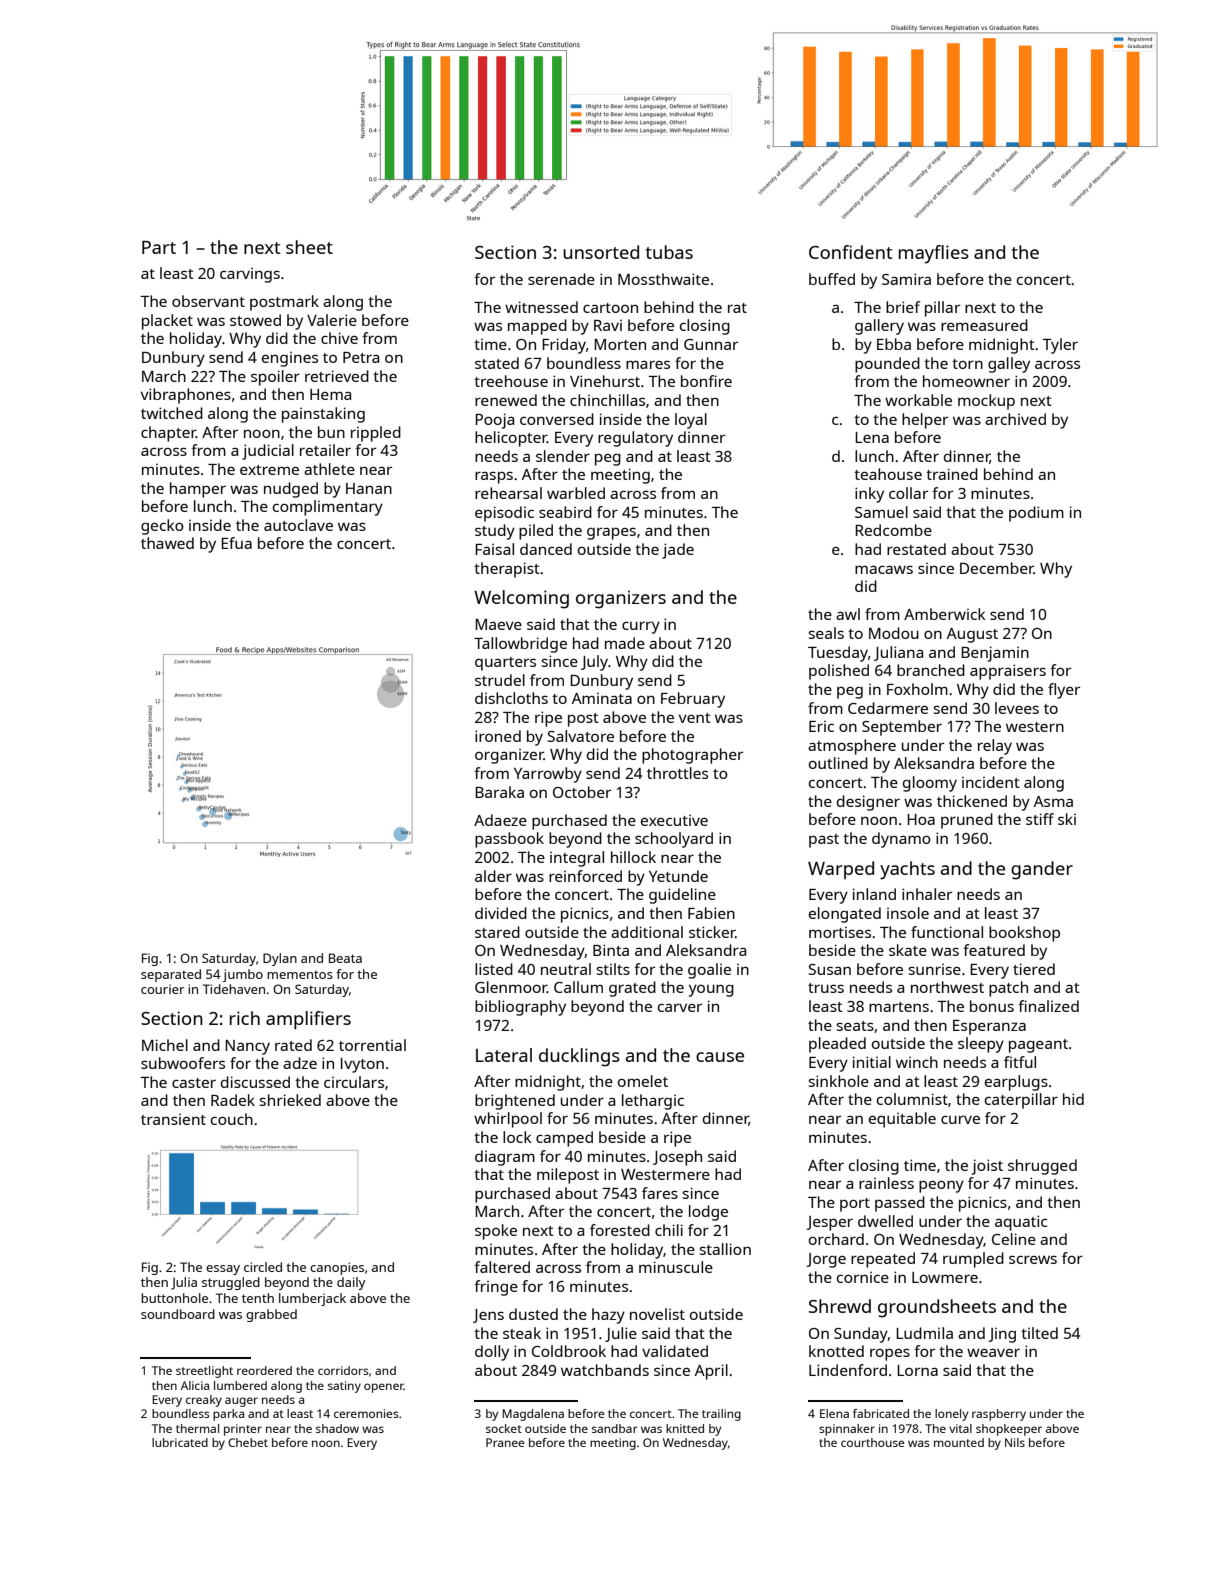 The image size is (1227, 1588). What do you see at coordinates (250, 275) in the screenshot?
I see `carvings` at bounding box center [250, 275].
